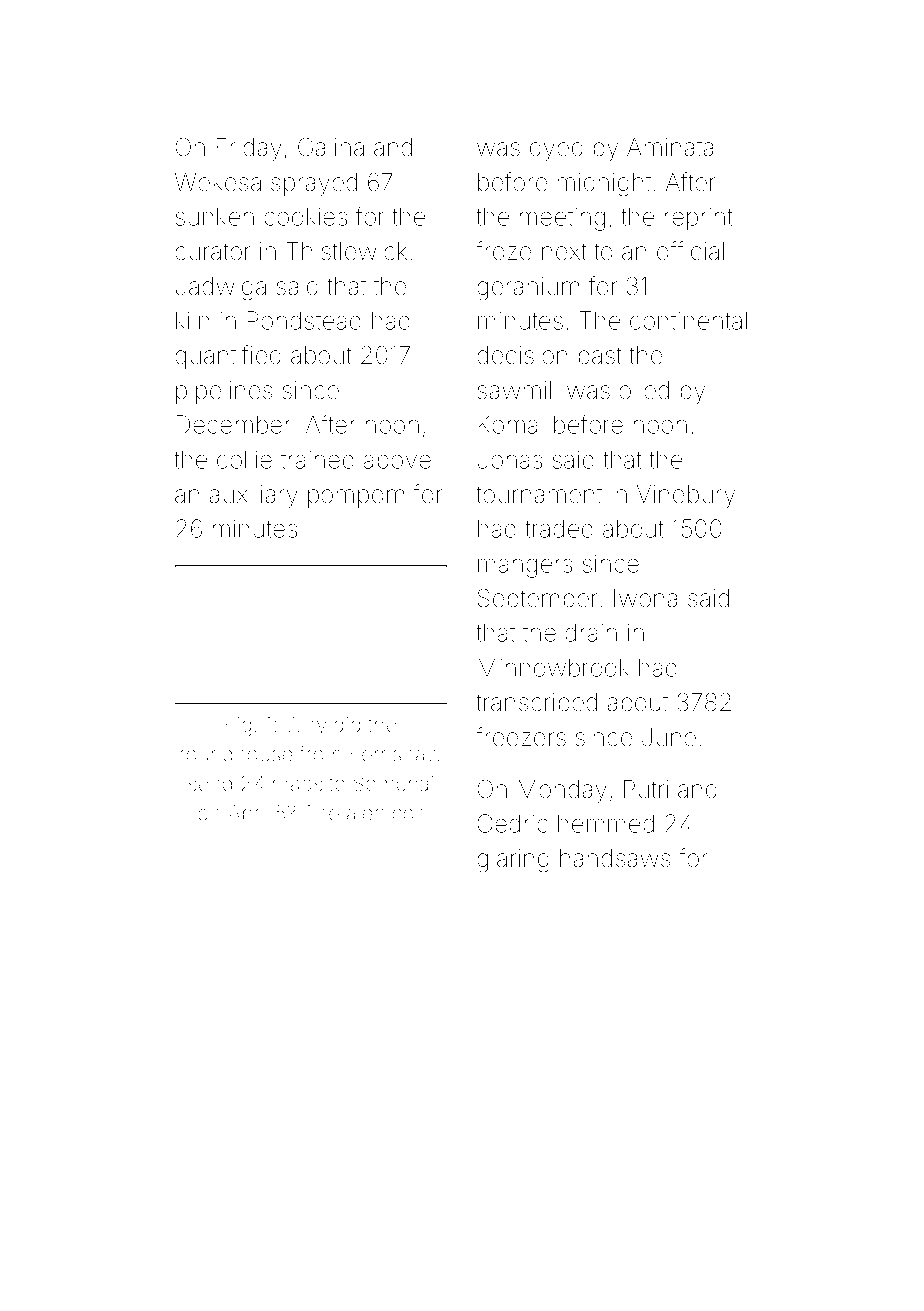  What do you see at coordinates (397, 460) in the image?
I see `above` at bounding box center [397, 460].
